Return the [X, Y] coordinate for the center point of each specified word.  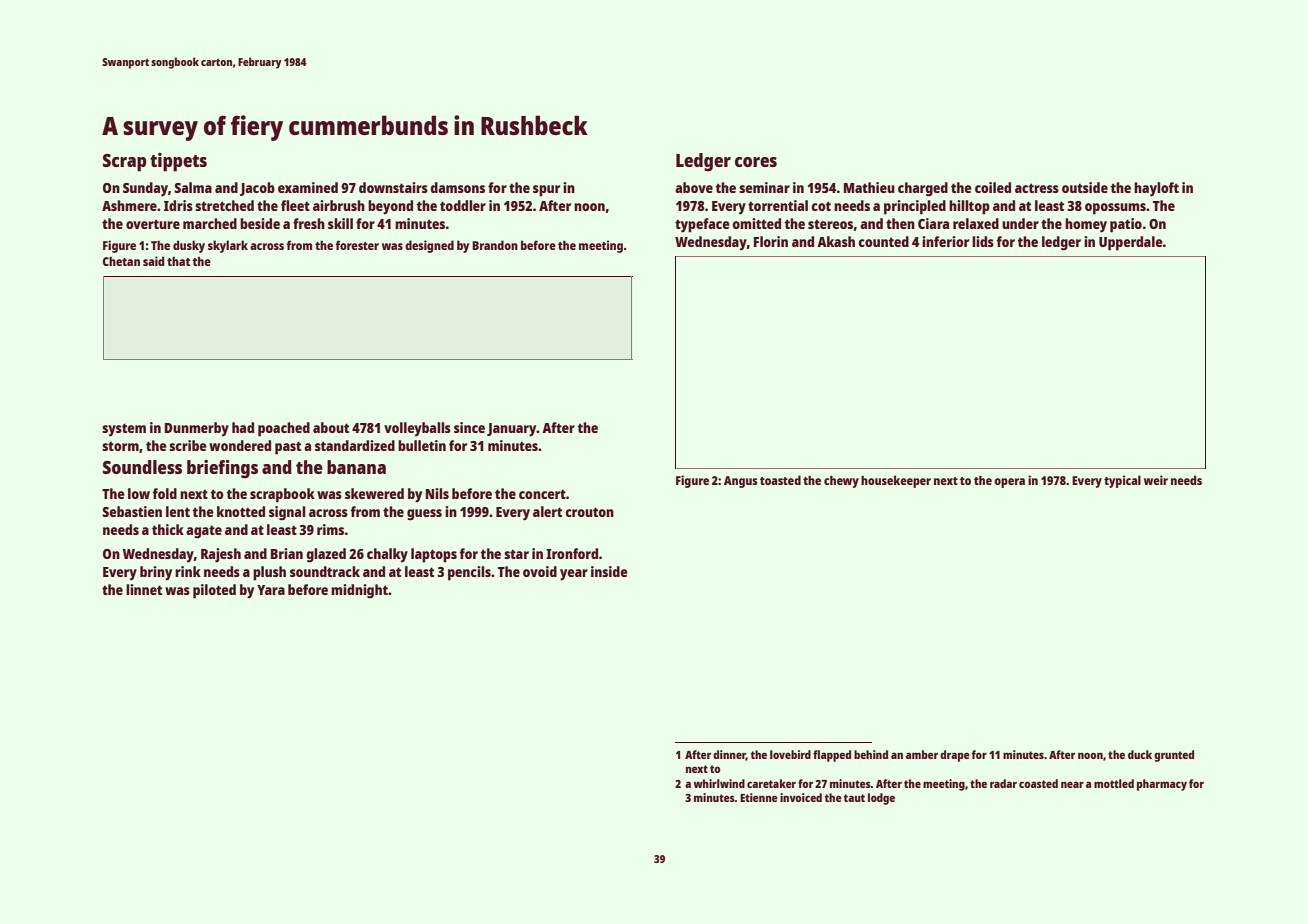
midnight [359, 591]
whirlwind [719, 783]
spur [546, 191]
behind [871, 754]
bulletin [422, 445]
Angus [741, 482]
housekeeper [896, 481]
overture [153, 224]
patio [1126, 225]
